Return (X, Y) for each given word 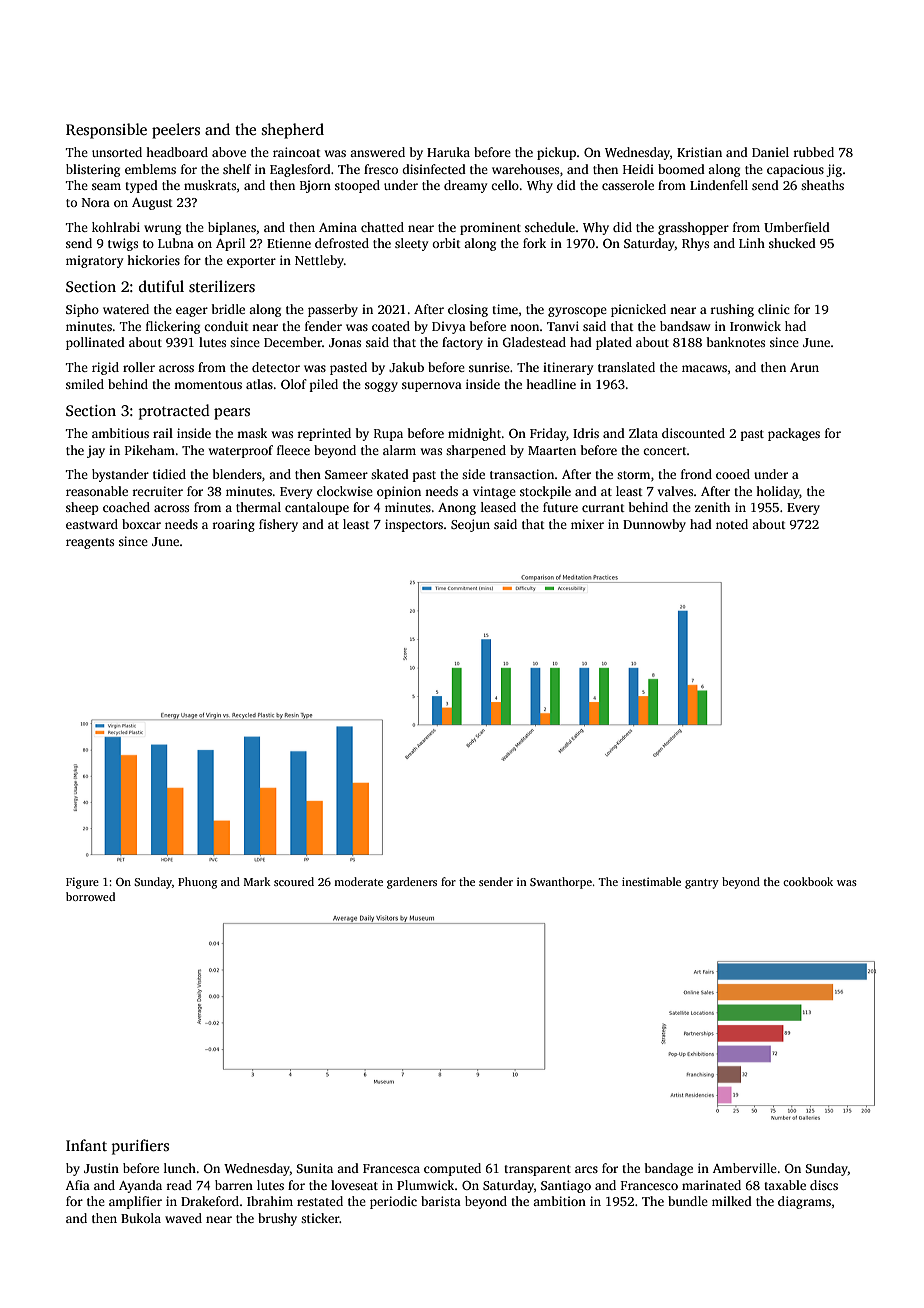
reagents (90, 543)
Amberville (745, 1168)
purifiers (140, 1147)
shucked (792, 243)
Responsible (106, 131)
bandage (669, 1169)
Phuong (197, 883)
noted (732, 524)
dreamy (465, 186)
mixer (587, 524)
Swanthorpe (561, 883)
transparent (537, 1170)
